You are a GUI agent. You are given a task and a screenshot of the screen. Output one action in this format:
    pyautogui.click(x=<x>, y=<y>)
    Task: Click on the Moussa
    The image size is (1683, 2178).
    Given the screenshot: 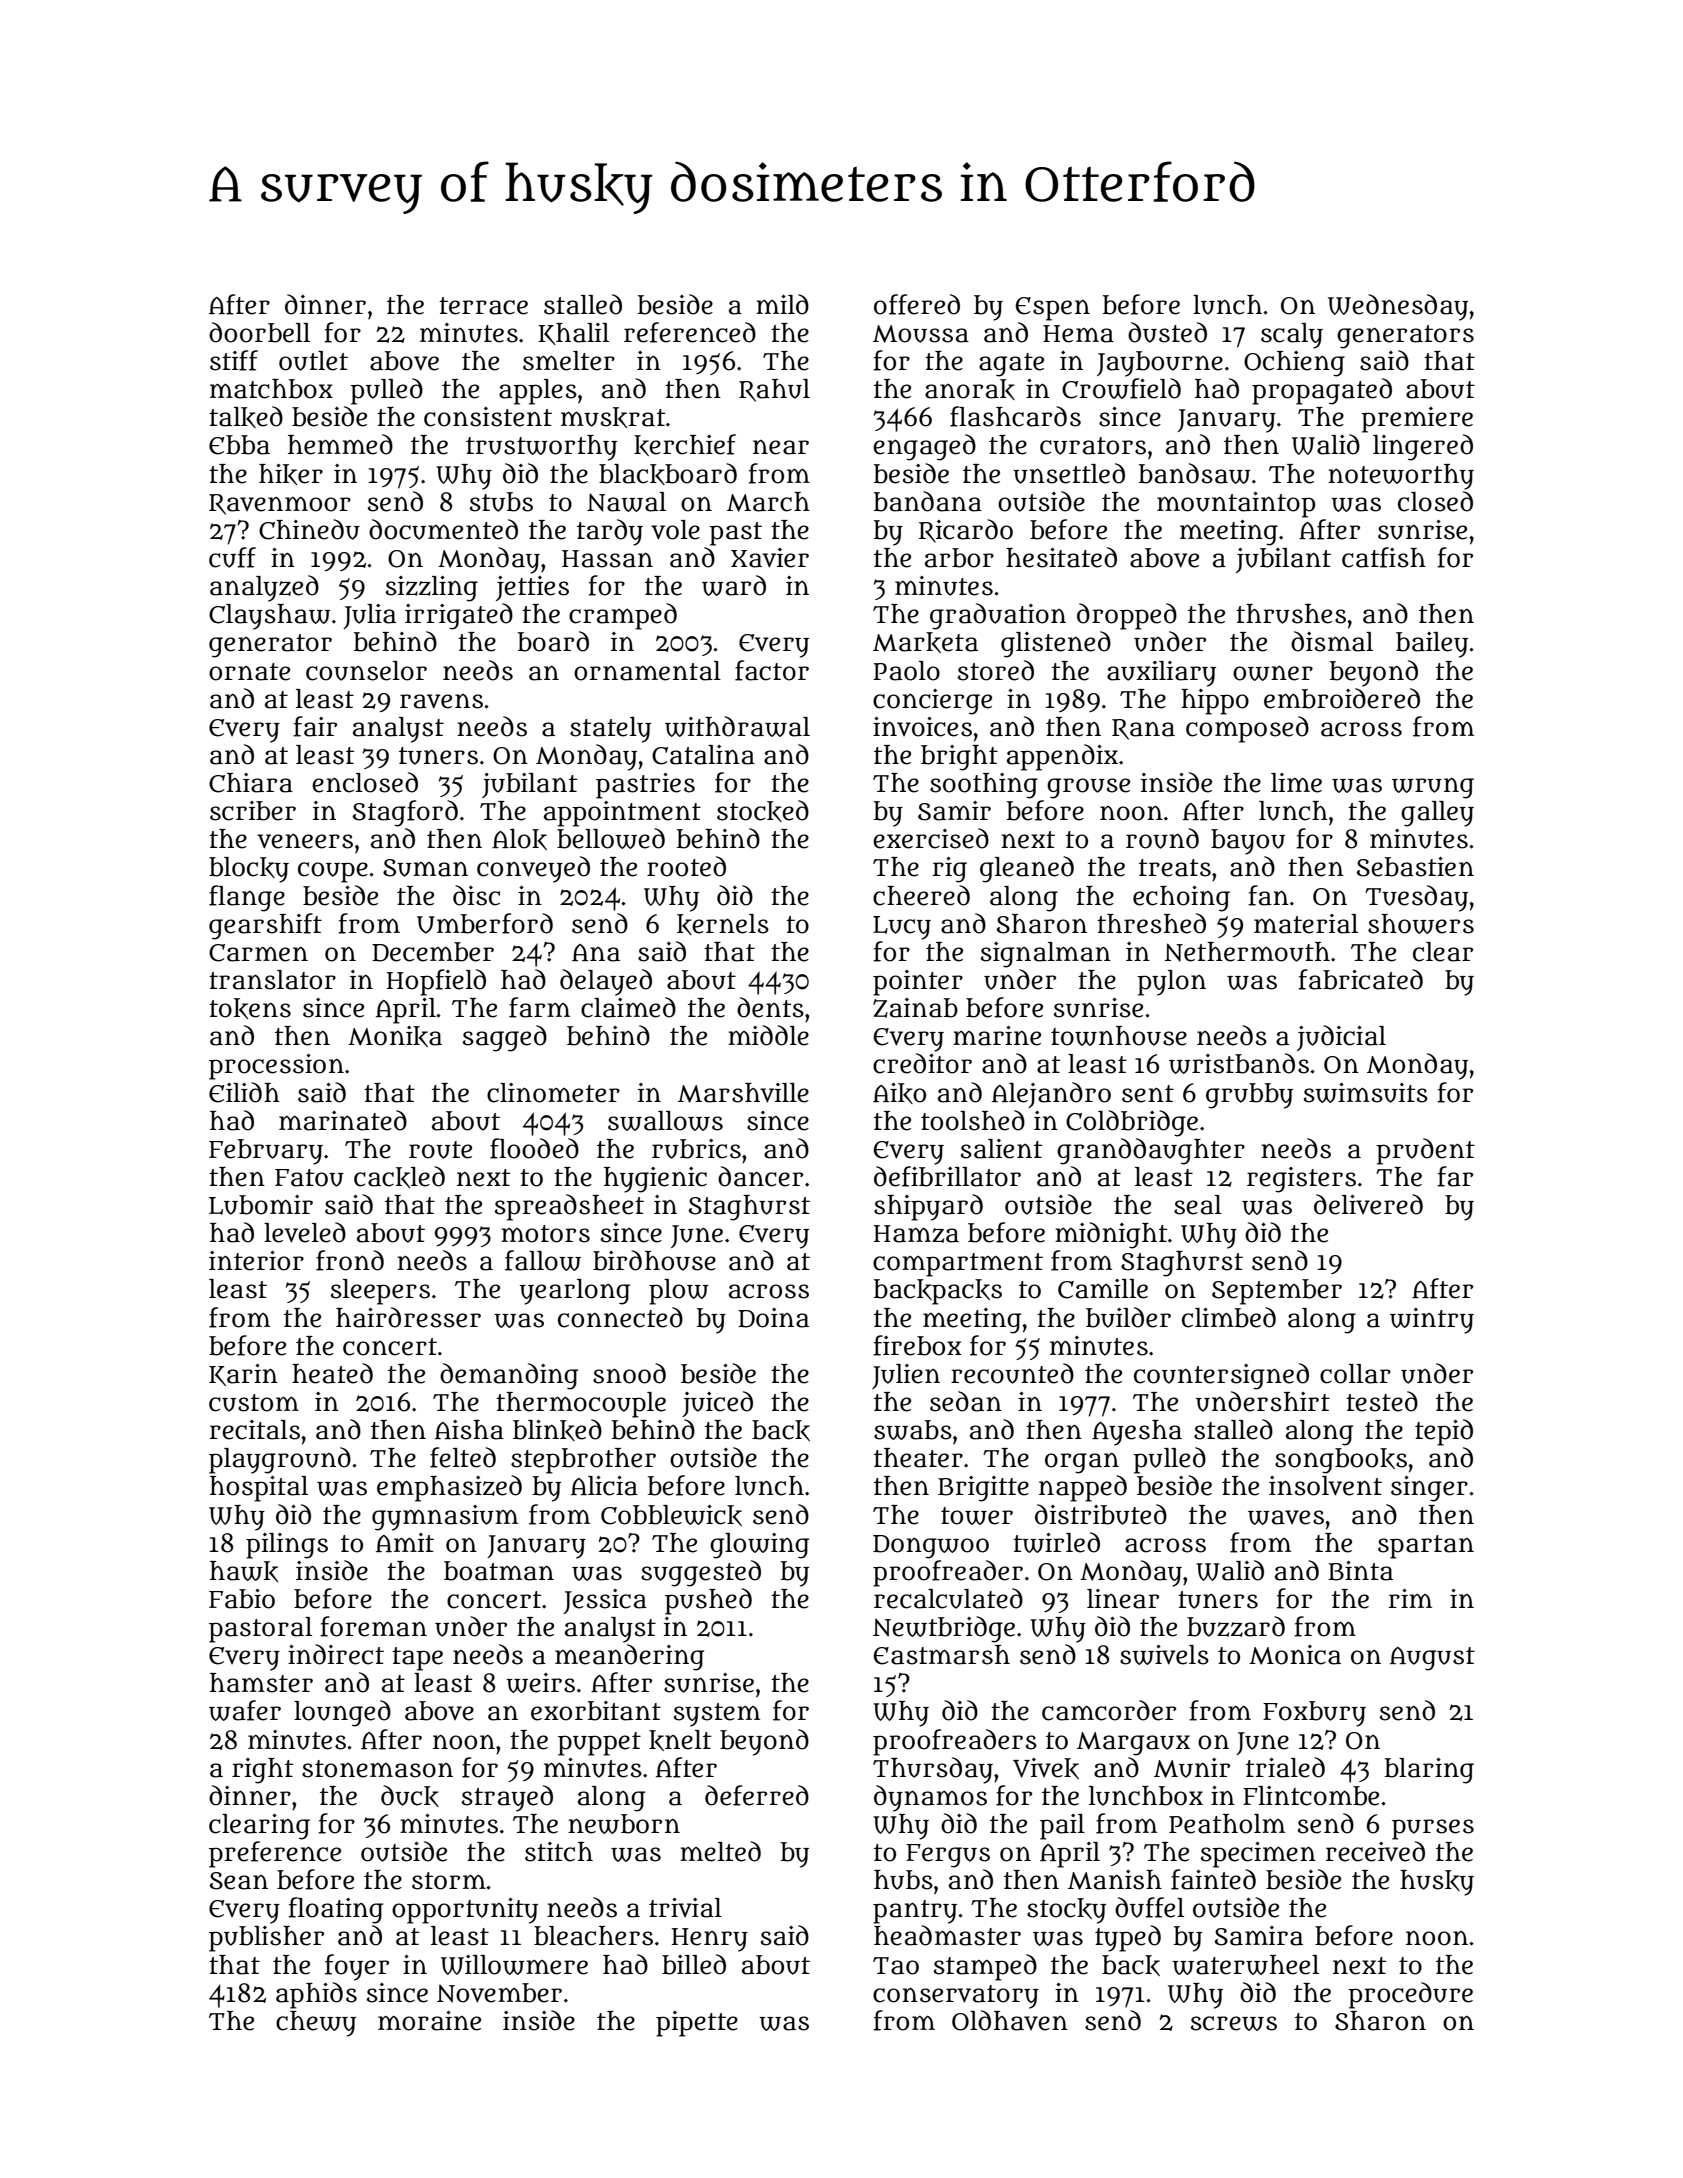 What is the action you would take?
    pyautogui.click(x=921, y=334)
